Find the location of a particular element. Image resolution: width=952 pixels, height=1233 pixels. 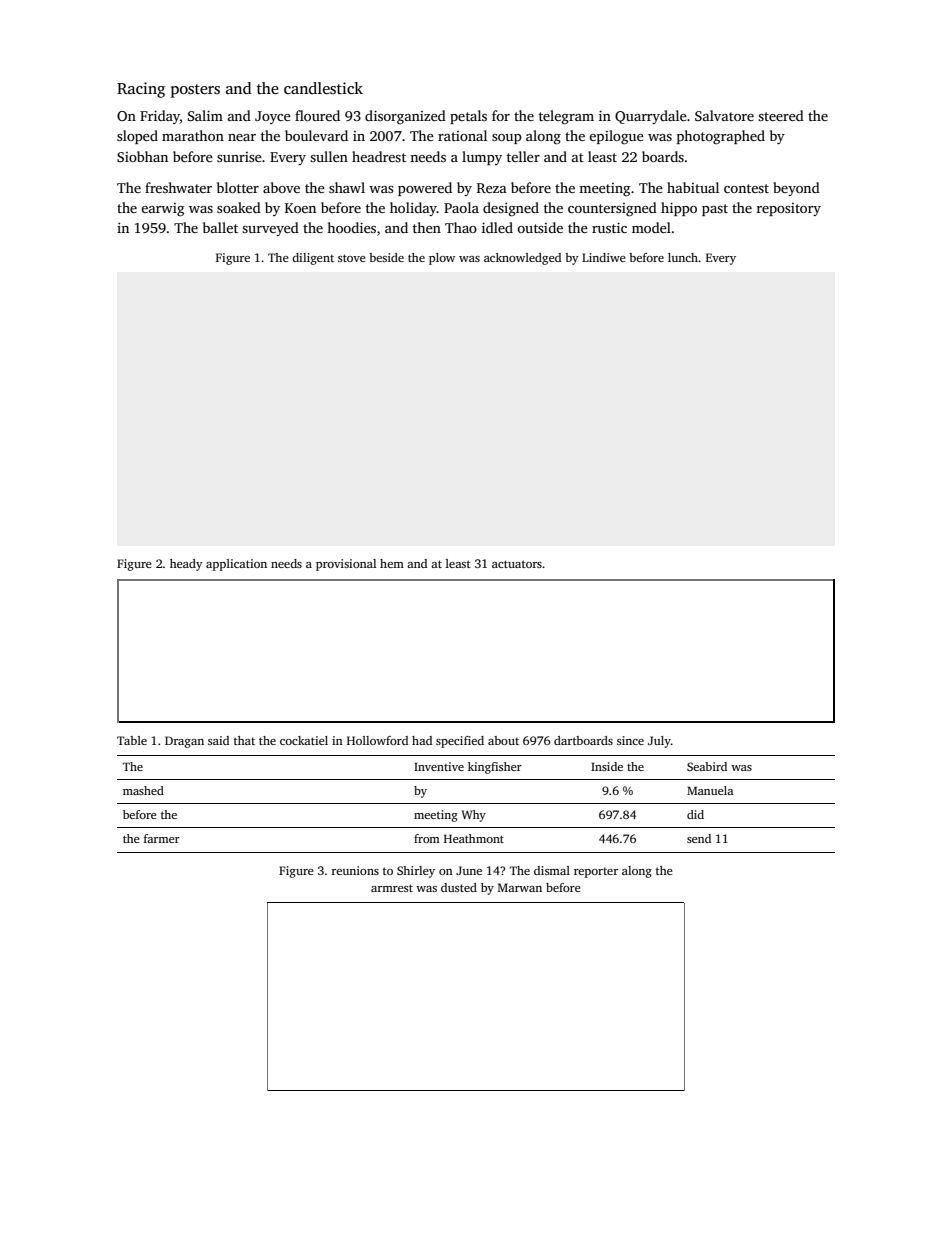

lunch is located at coordinates (683, 257).
